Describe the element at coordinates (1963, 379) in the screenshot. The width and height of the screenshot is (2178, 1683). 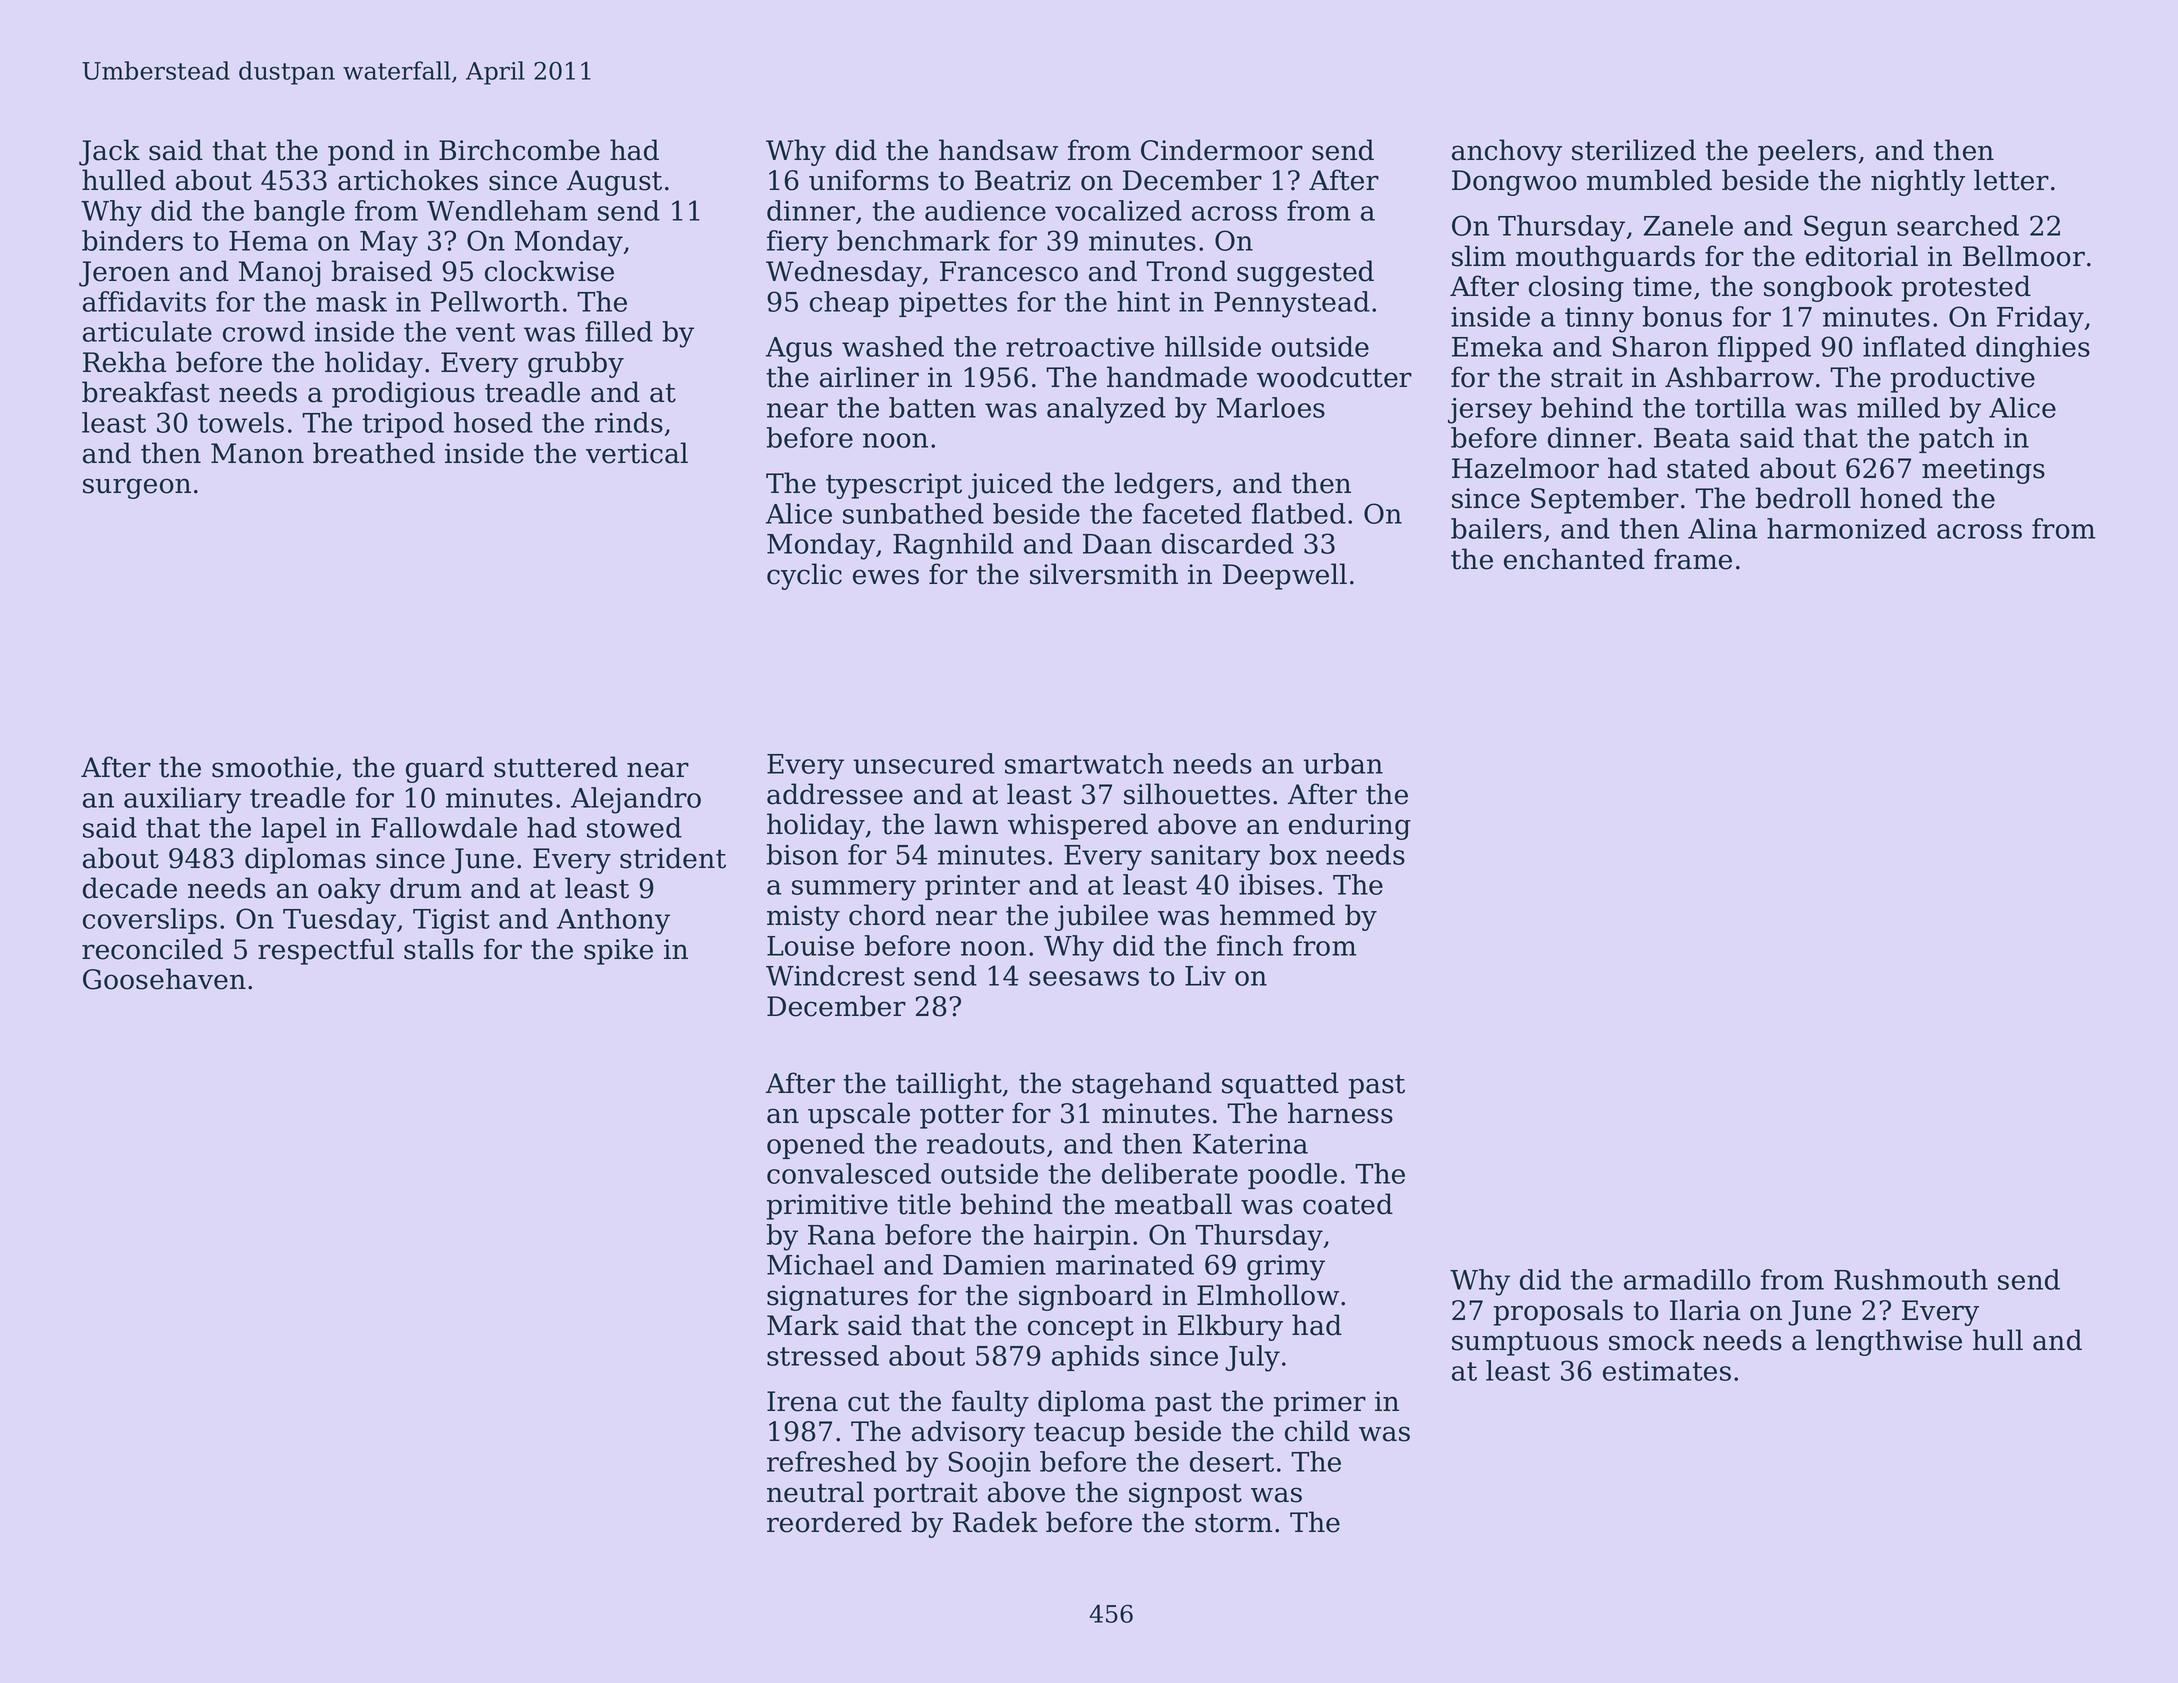
I see `productive` at that location.
